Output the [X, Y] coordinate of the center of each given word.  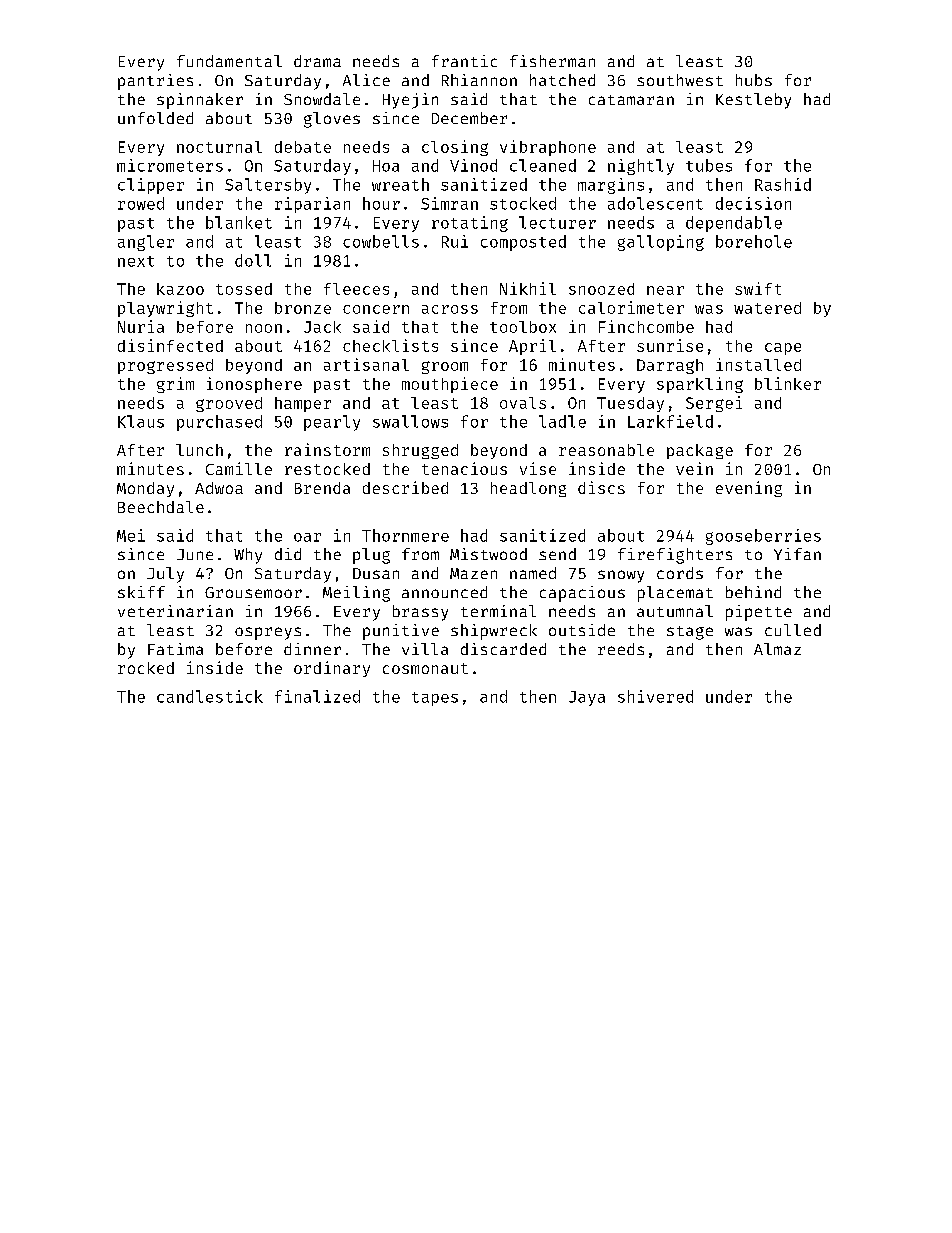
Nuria [141, 326]
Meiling [356, 594]
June [195, 554]
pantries [155, 82]
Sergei [714, 404]
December [469, 118]
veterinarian [175, 611]
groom [445, 367]
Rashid [783, 184]
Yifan [797, 554]
